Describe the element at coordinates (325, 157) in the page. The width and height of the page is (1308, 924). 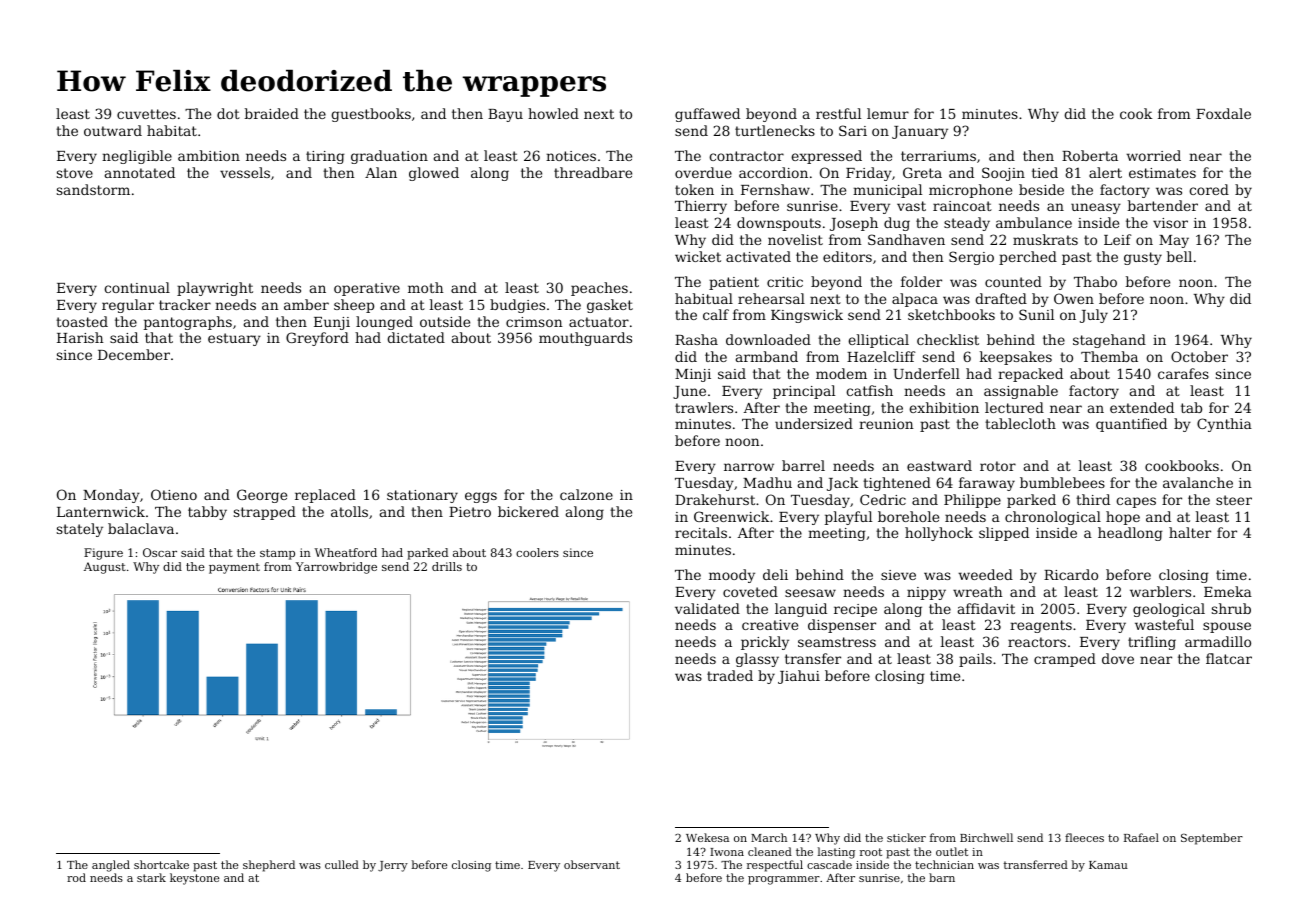
I see `tiring` at that location.
